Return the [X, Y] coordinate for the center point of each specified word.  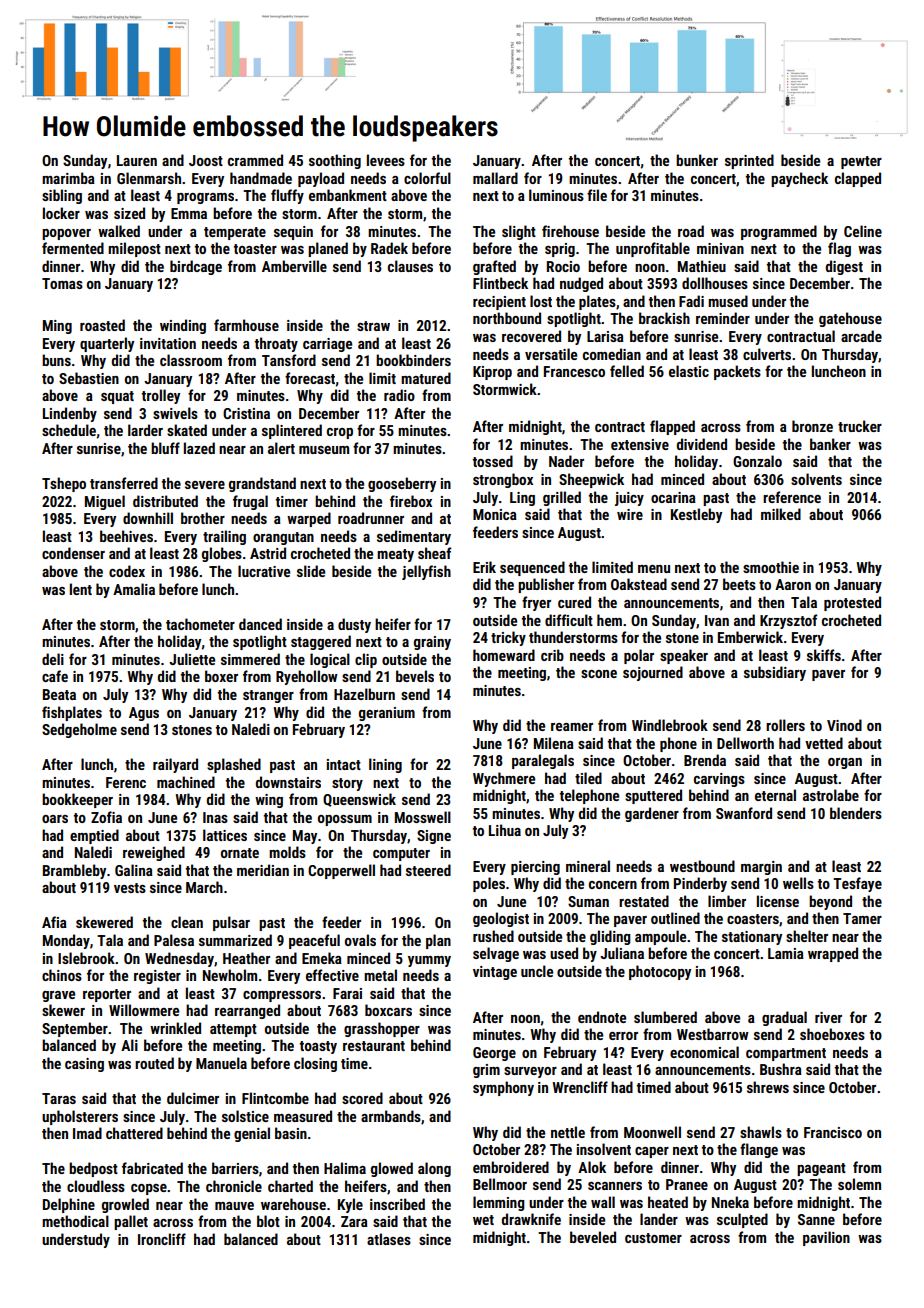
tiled [588, 778]
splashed [234, 765]
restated [644, 901]
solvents [816, 479]
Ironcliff [162, 1239]
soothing [335, 161]
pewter [861, 162]
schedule [69, 430]
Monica [495, 514]
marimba [68, 178]
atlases [389, 1239]
